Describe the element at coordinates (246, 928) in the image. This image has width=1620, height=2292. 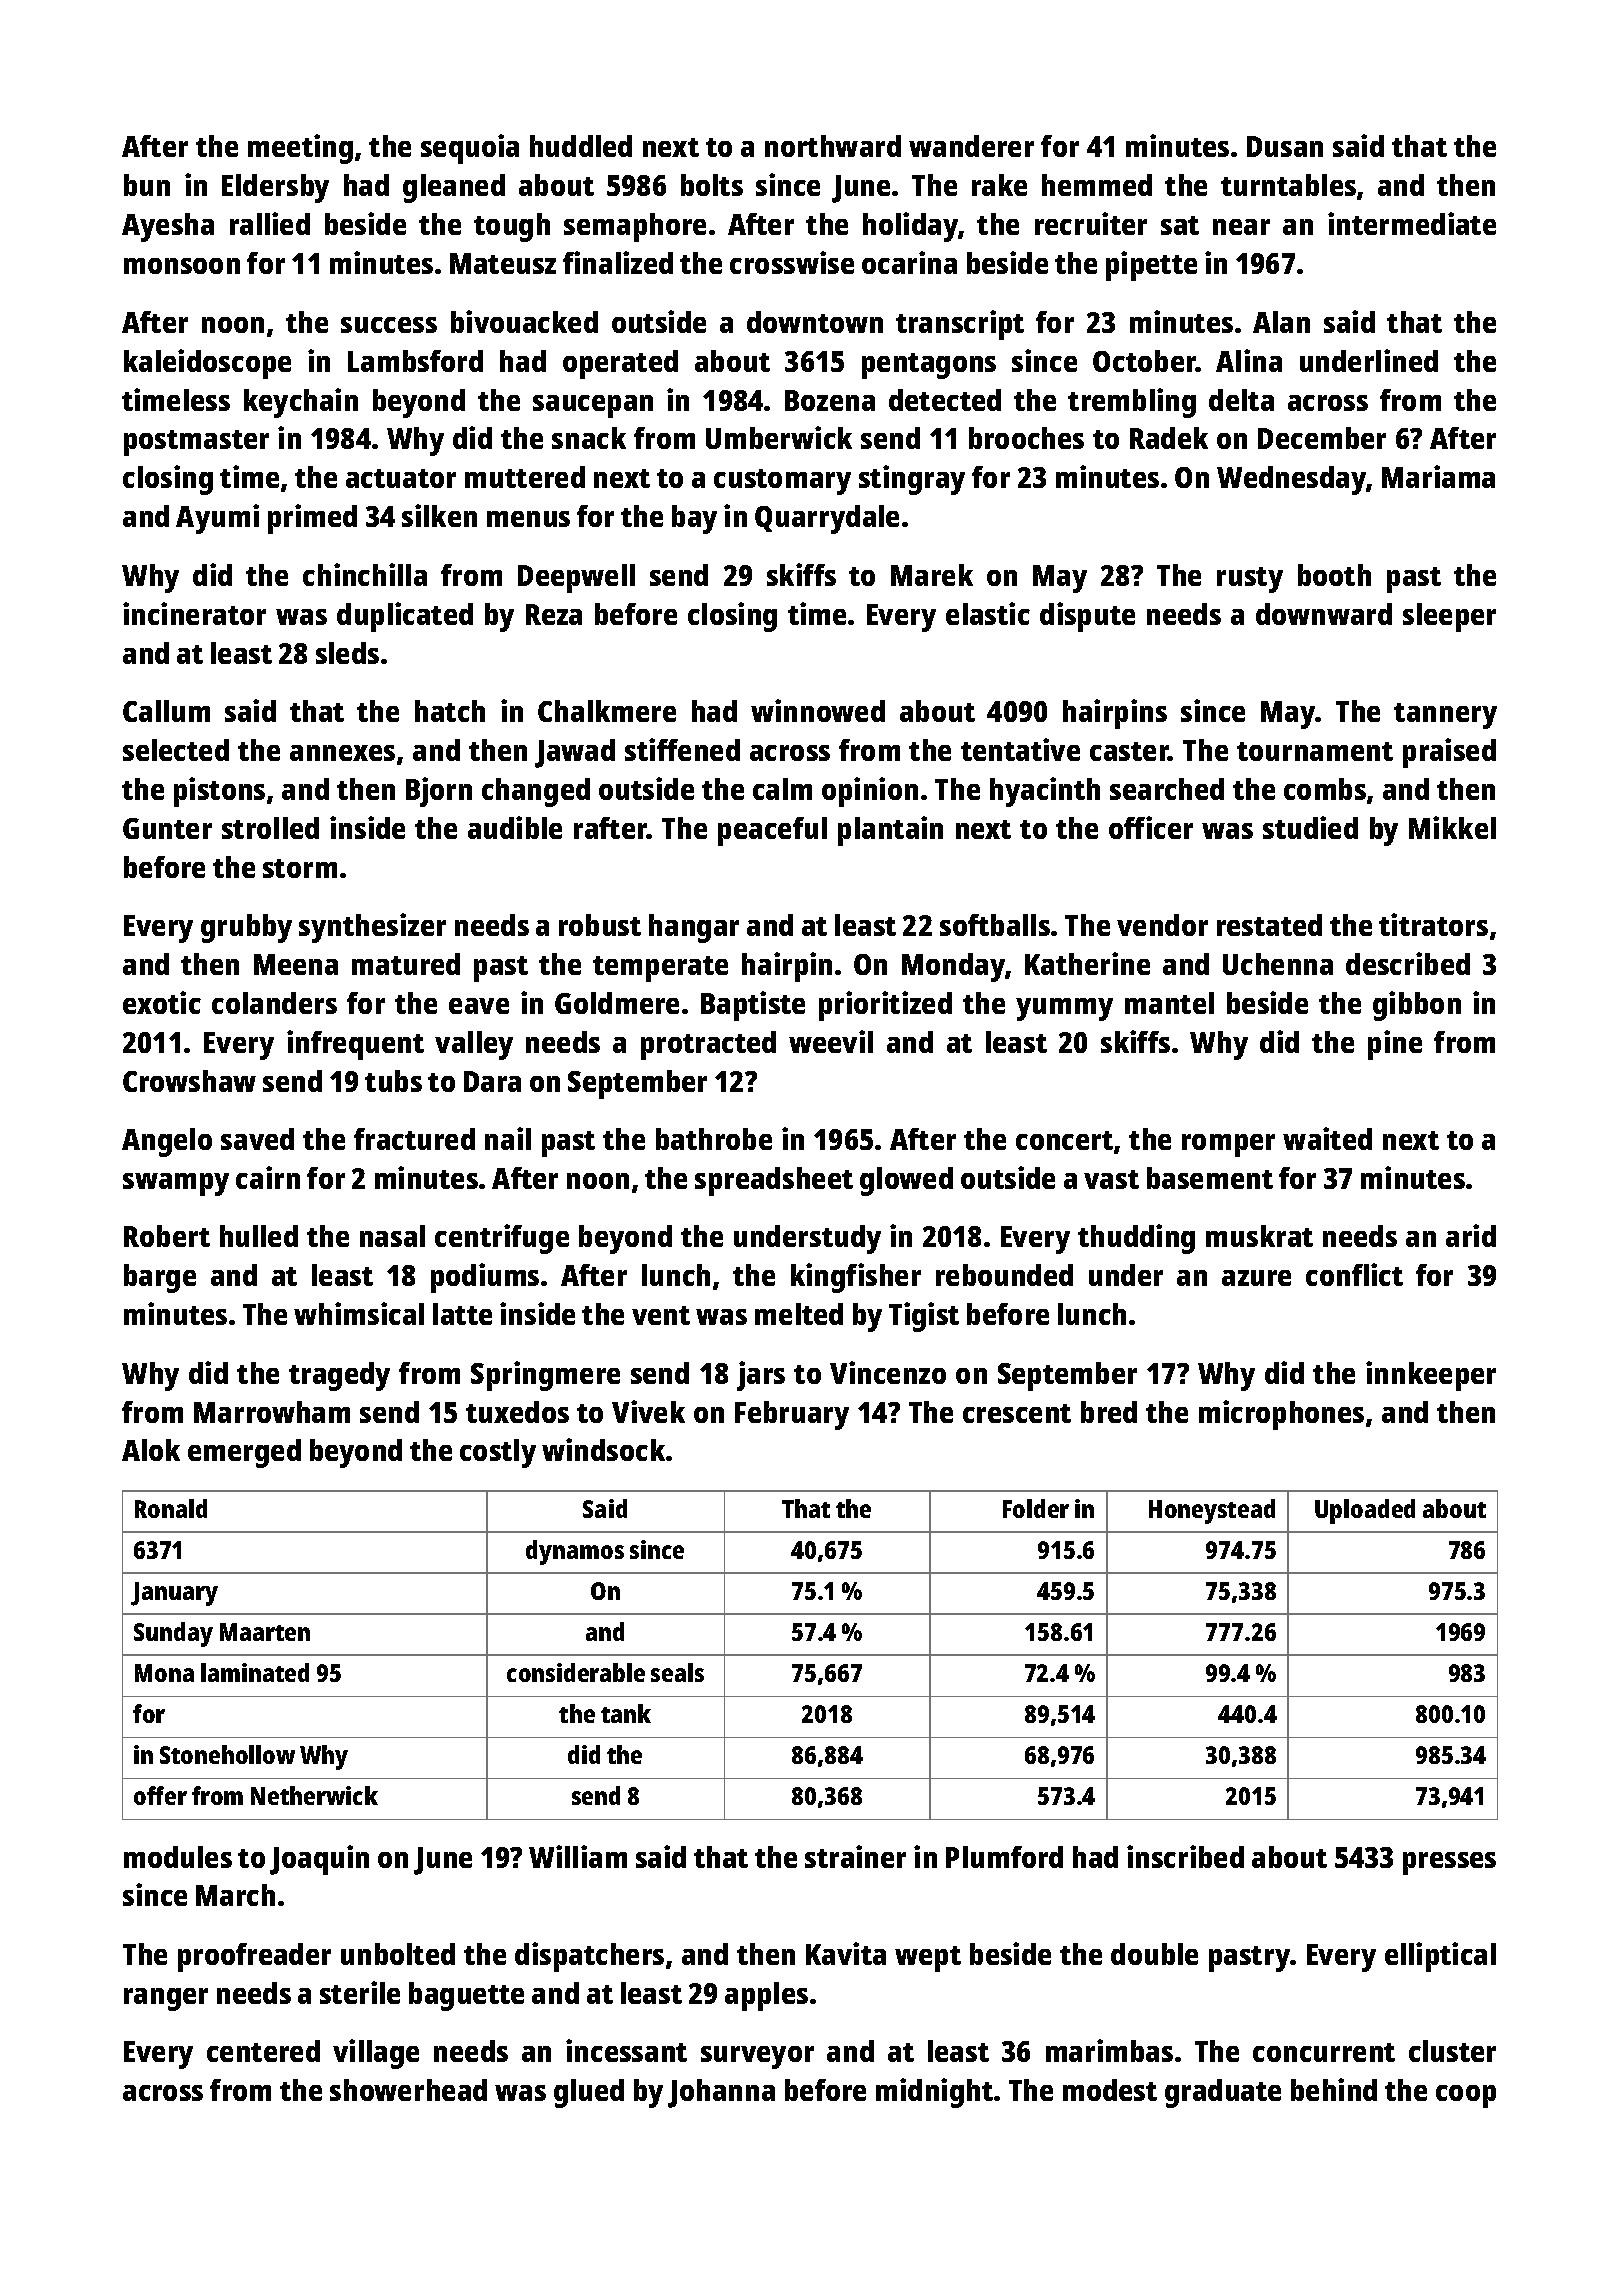
I see `grubby` at that location.
